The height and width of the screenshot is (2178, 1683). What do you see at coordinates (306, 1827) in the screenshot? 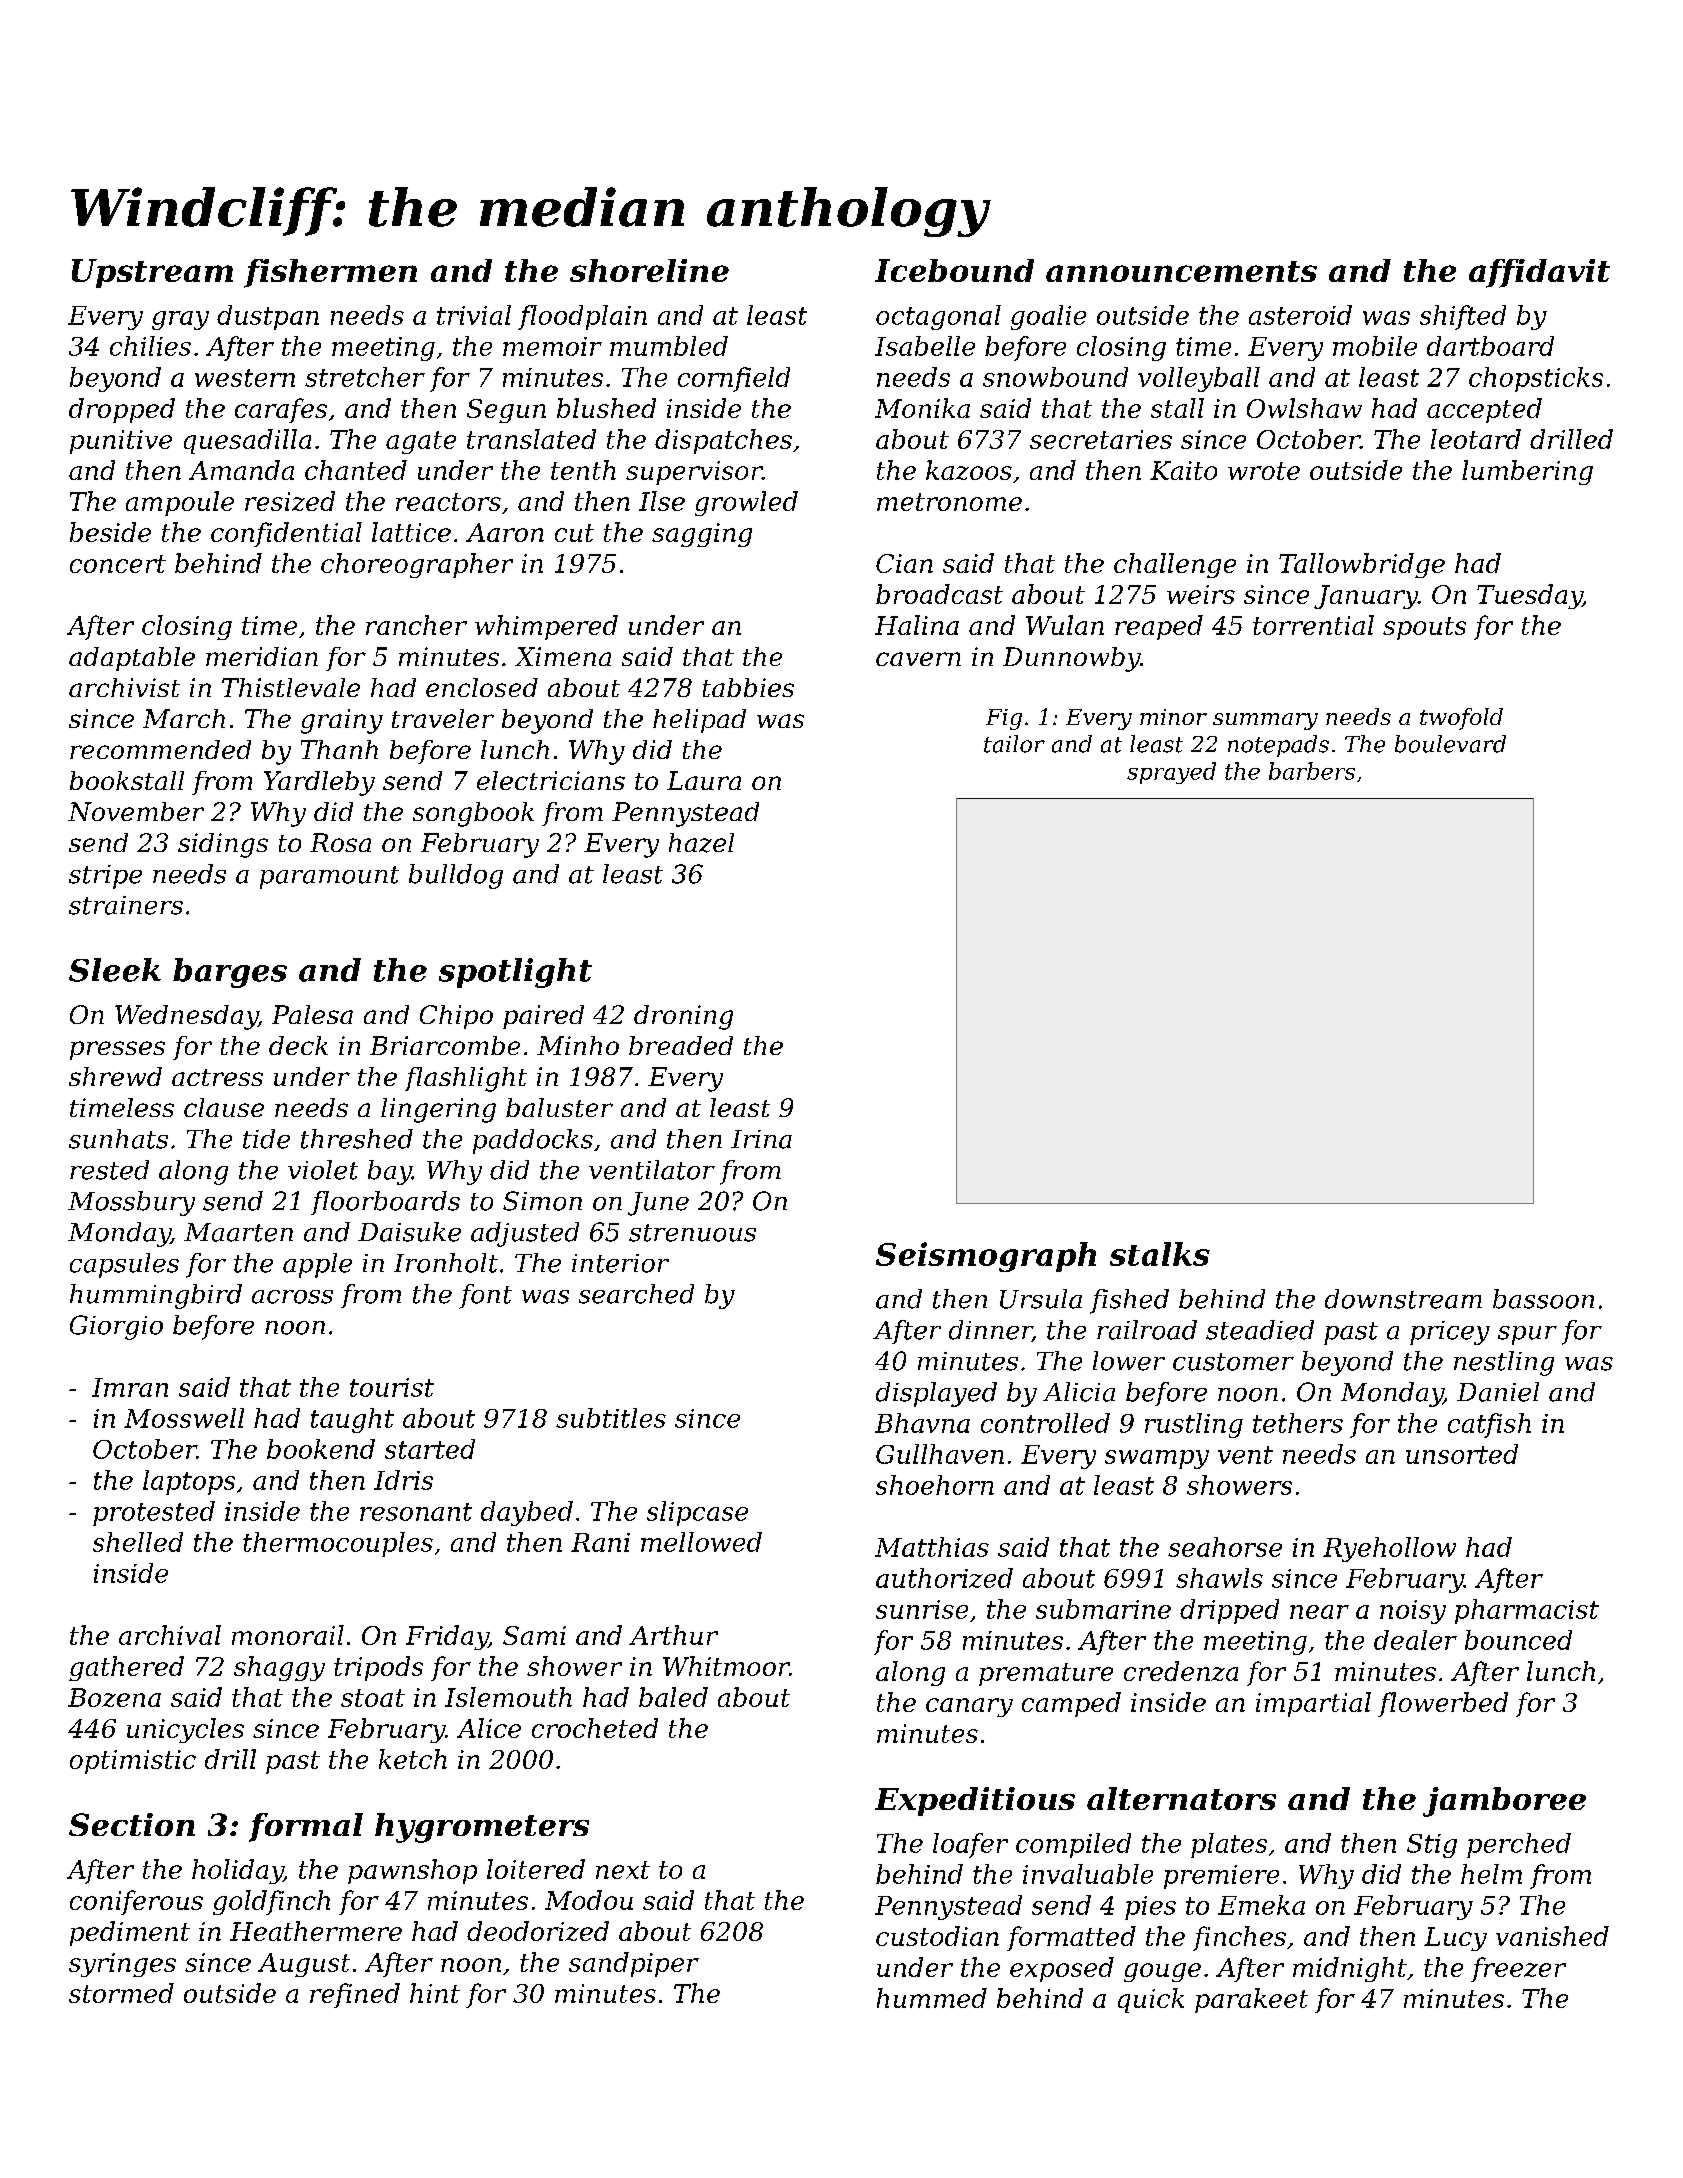
I see `formal` at bounding box center [306, 1827].
